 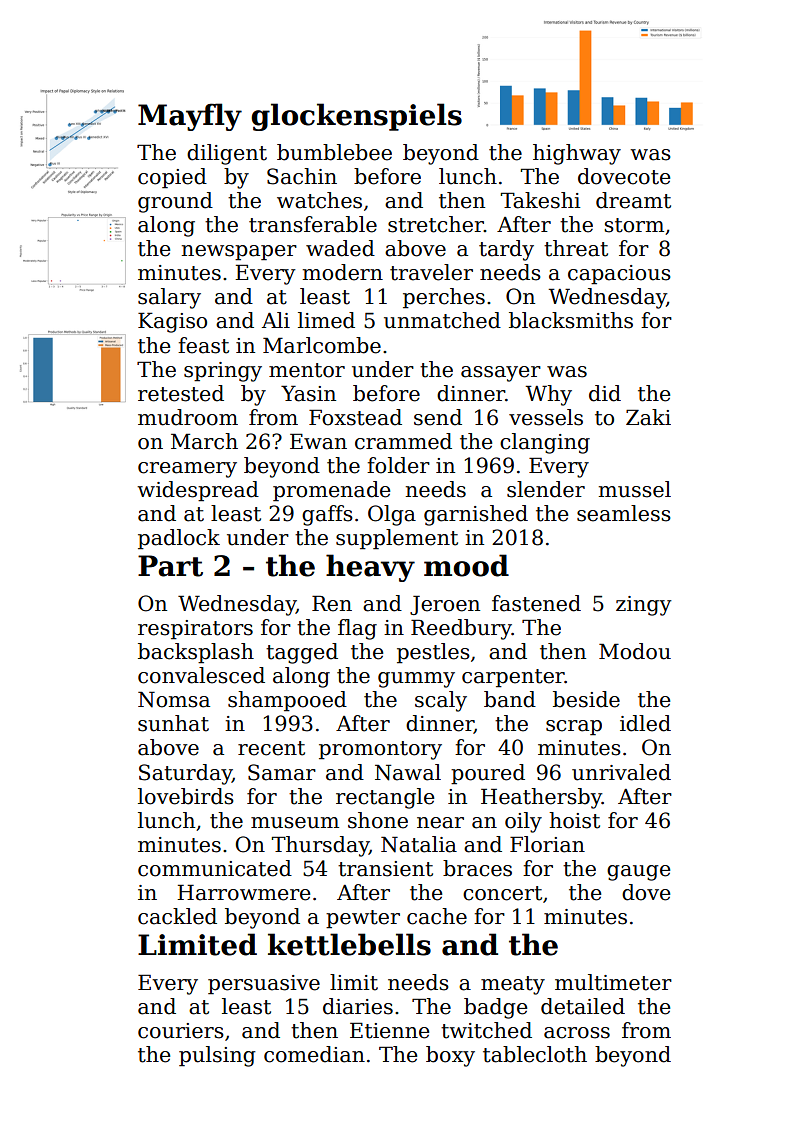 I want to click on zingy, so click(x=644, y=606).
